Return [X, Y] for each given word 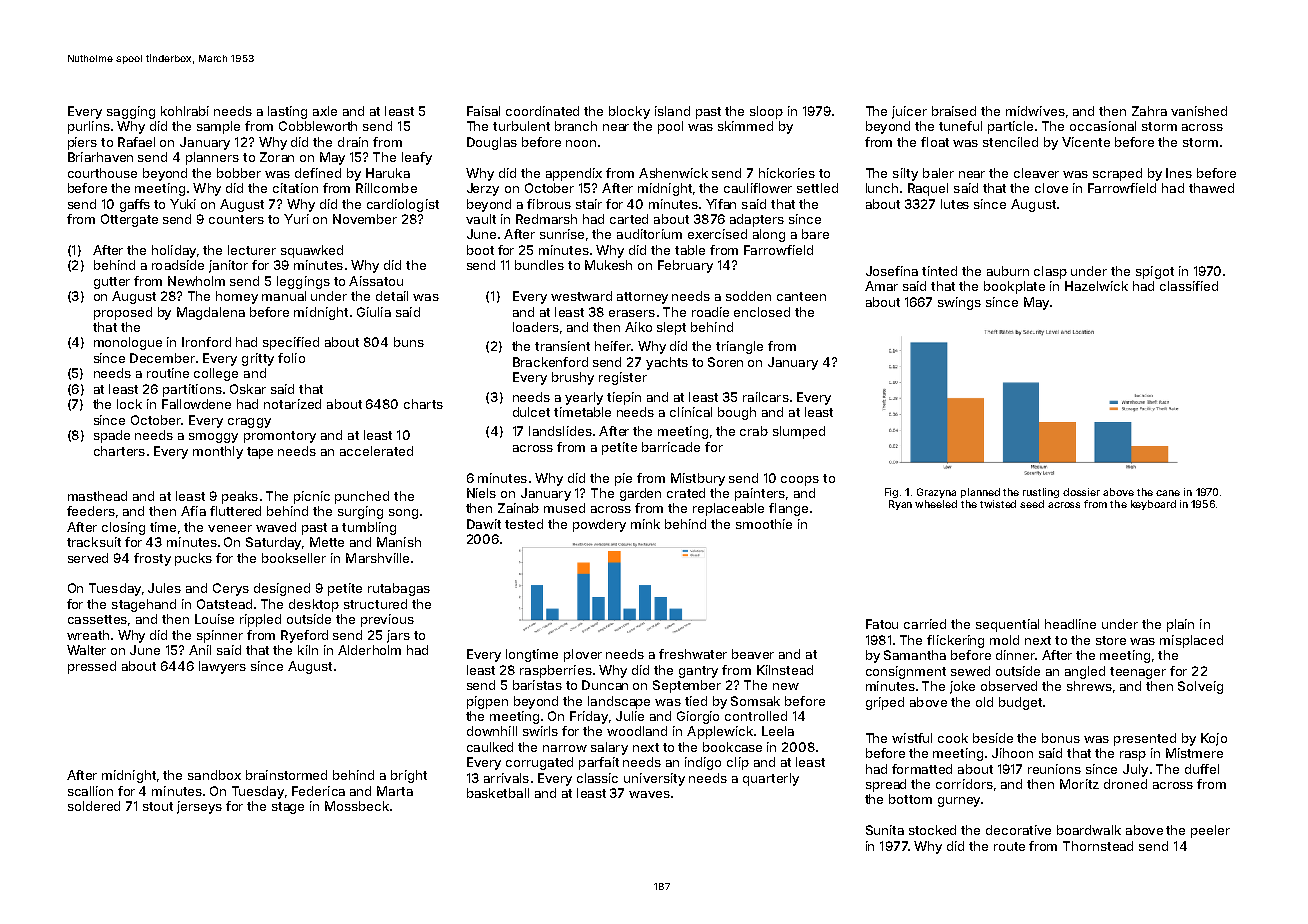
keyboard [1153, 505]
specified [291, 343]
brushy [573, 378]
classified [1189, 286]
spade [112, 436]
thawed [1211, 188]
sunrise [562, 234]
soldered [94, 806]
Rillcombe [386, 188]
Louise [214, 619]
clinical [691, 412]
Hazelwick [1096, 286]
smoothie [764, 524]
